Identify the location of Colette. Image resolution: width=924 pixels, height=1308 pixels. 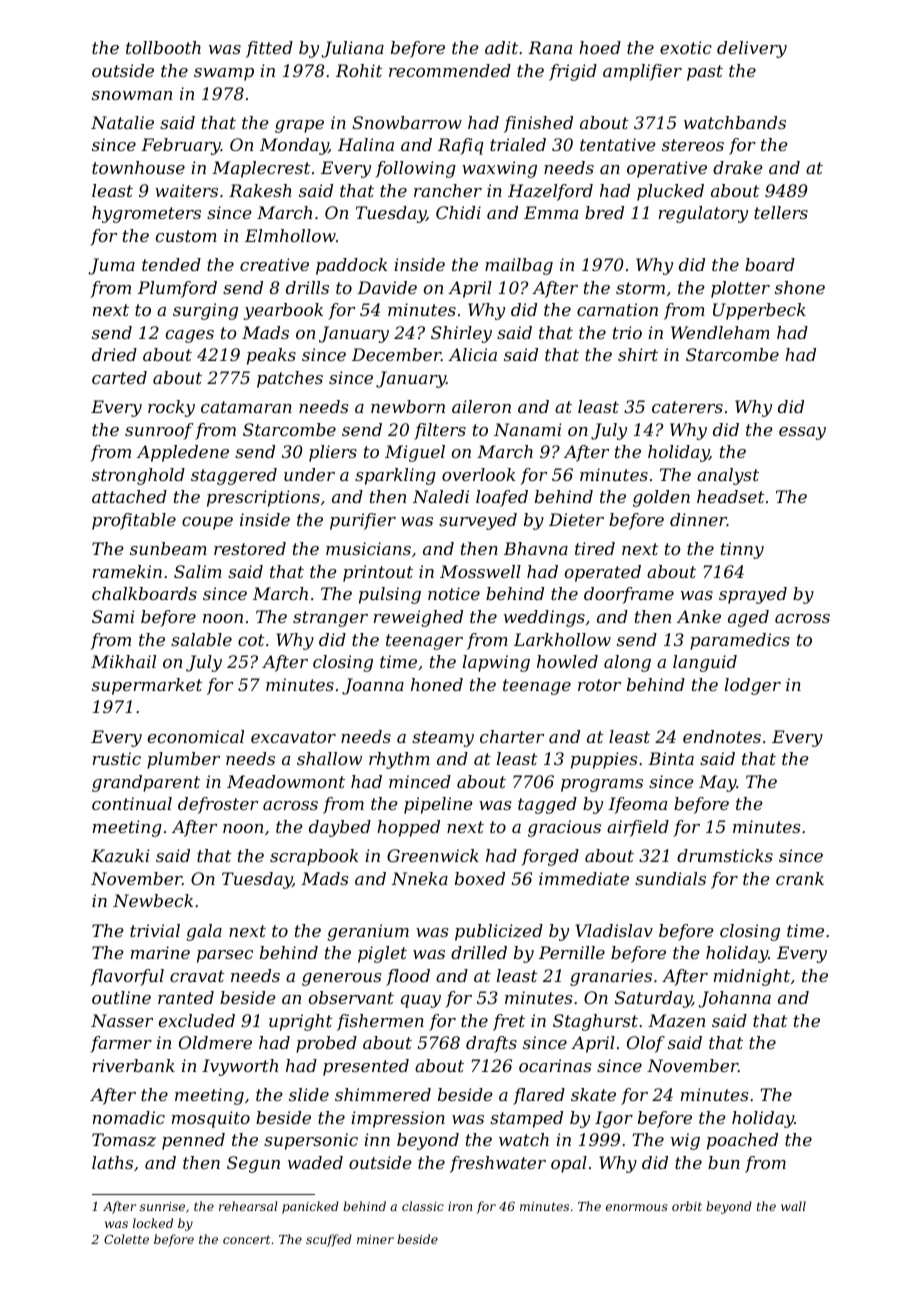
(126, 1239).
